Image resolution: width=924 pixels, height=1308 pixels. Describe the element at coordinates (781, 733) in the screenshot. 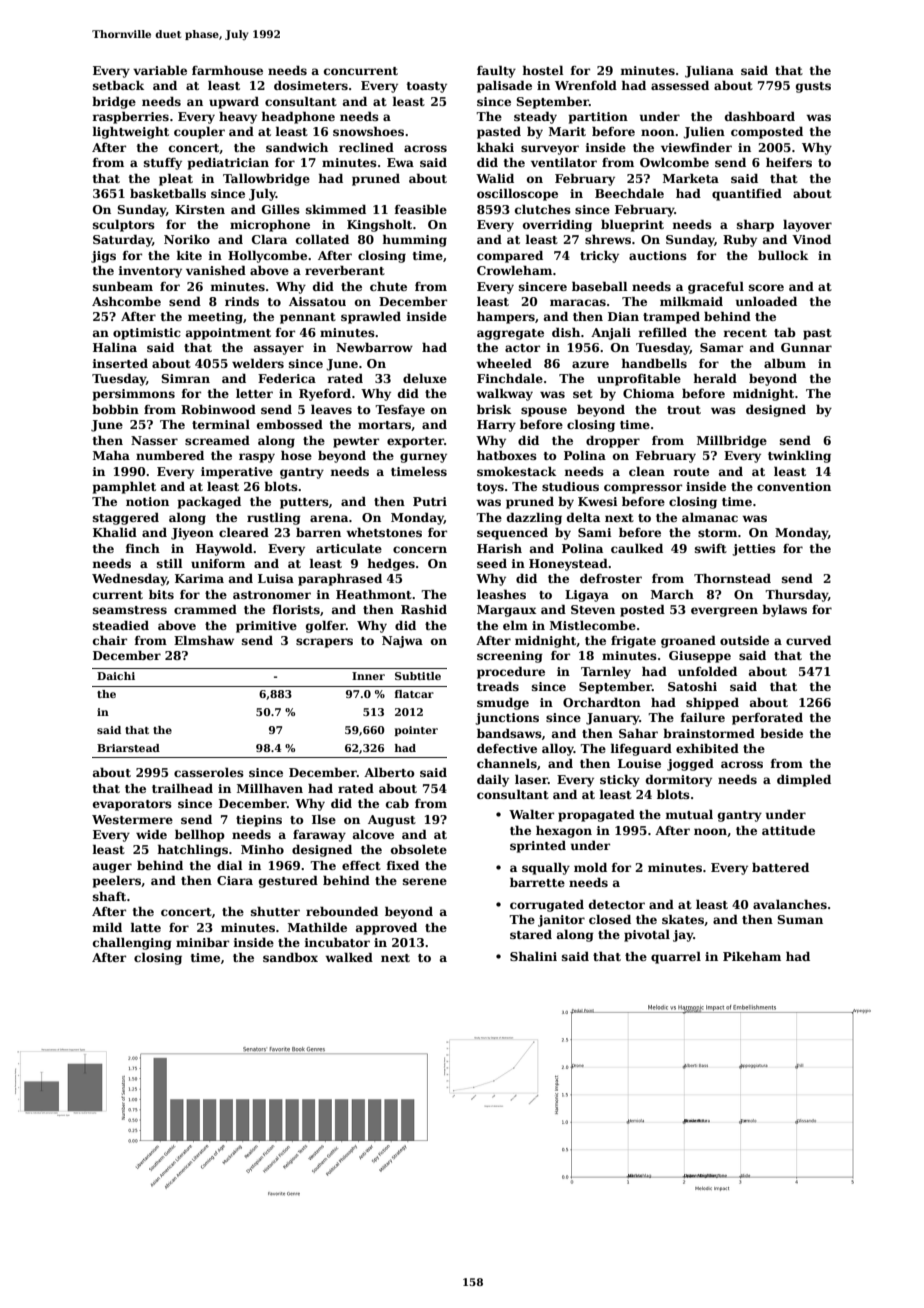

I see `beside` at that location.
